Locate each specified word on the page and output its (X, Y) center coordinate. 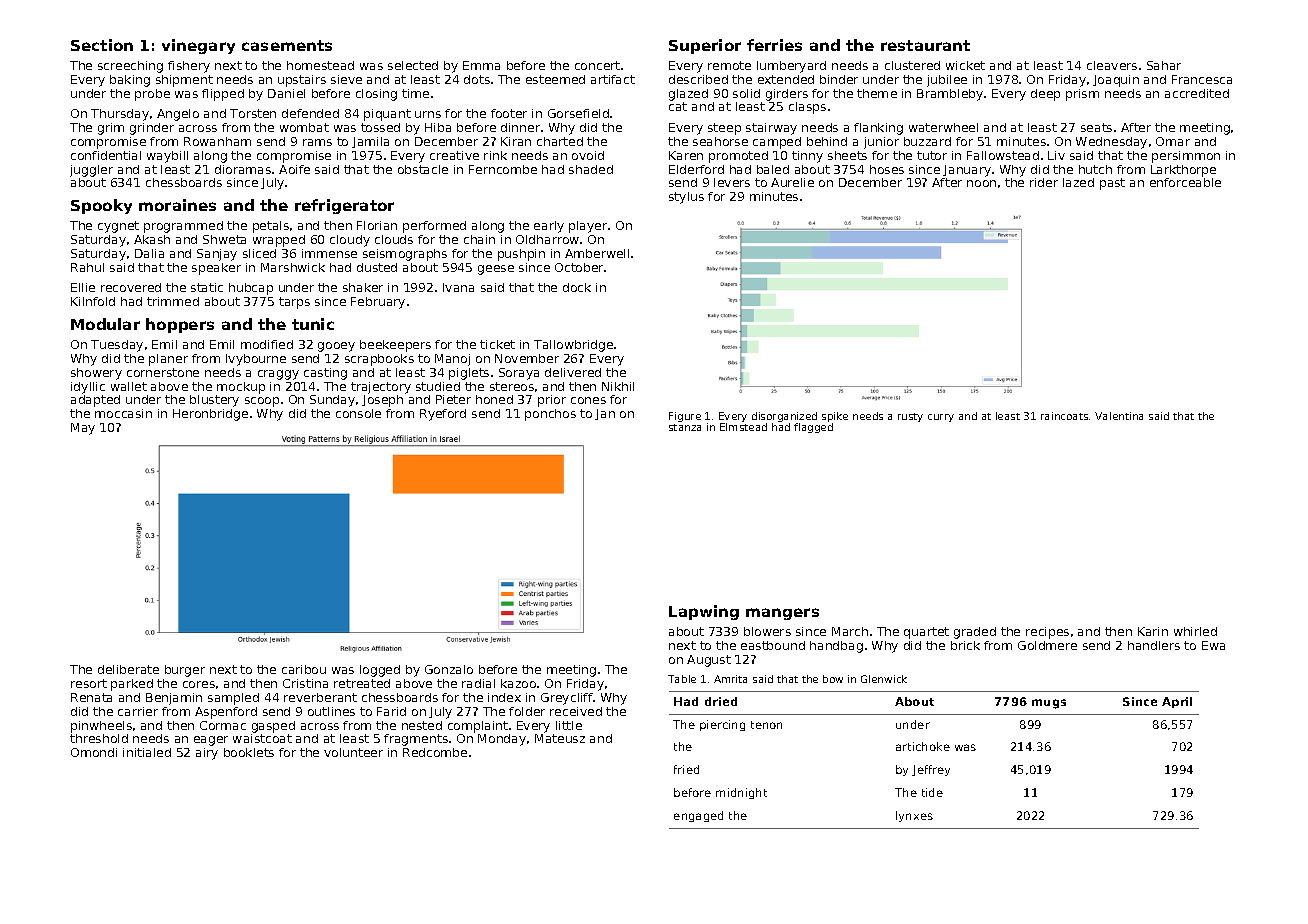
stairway (771, 129)
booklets (249, 752)
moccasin (123, 413)
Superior (705, 46)
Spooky (101, 206)
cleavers (1112, 65)
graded (975, 633)
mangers (782, 614)
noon (981, 183)
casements (287, 45)
